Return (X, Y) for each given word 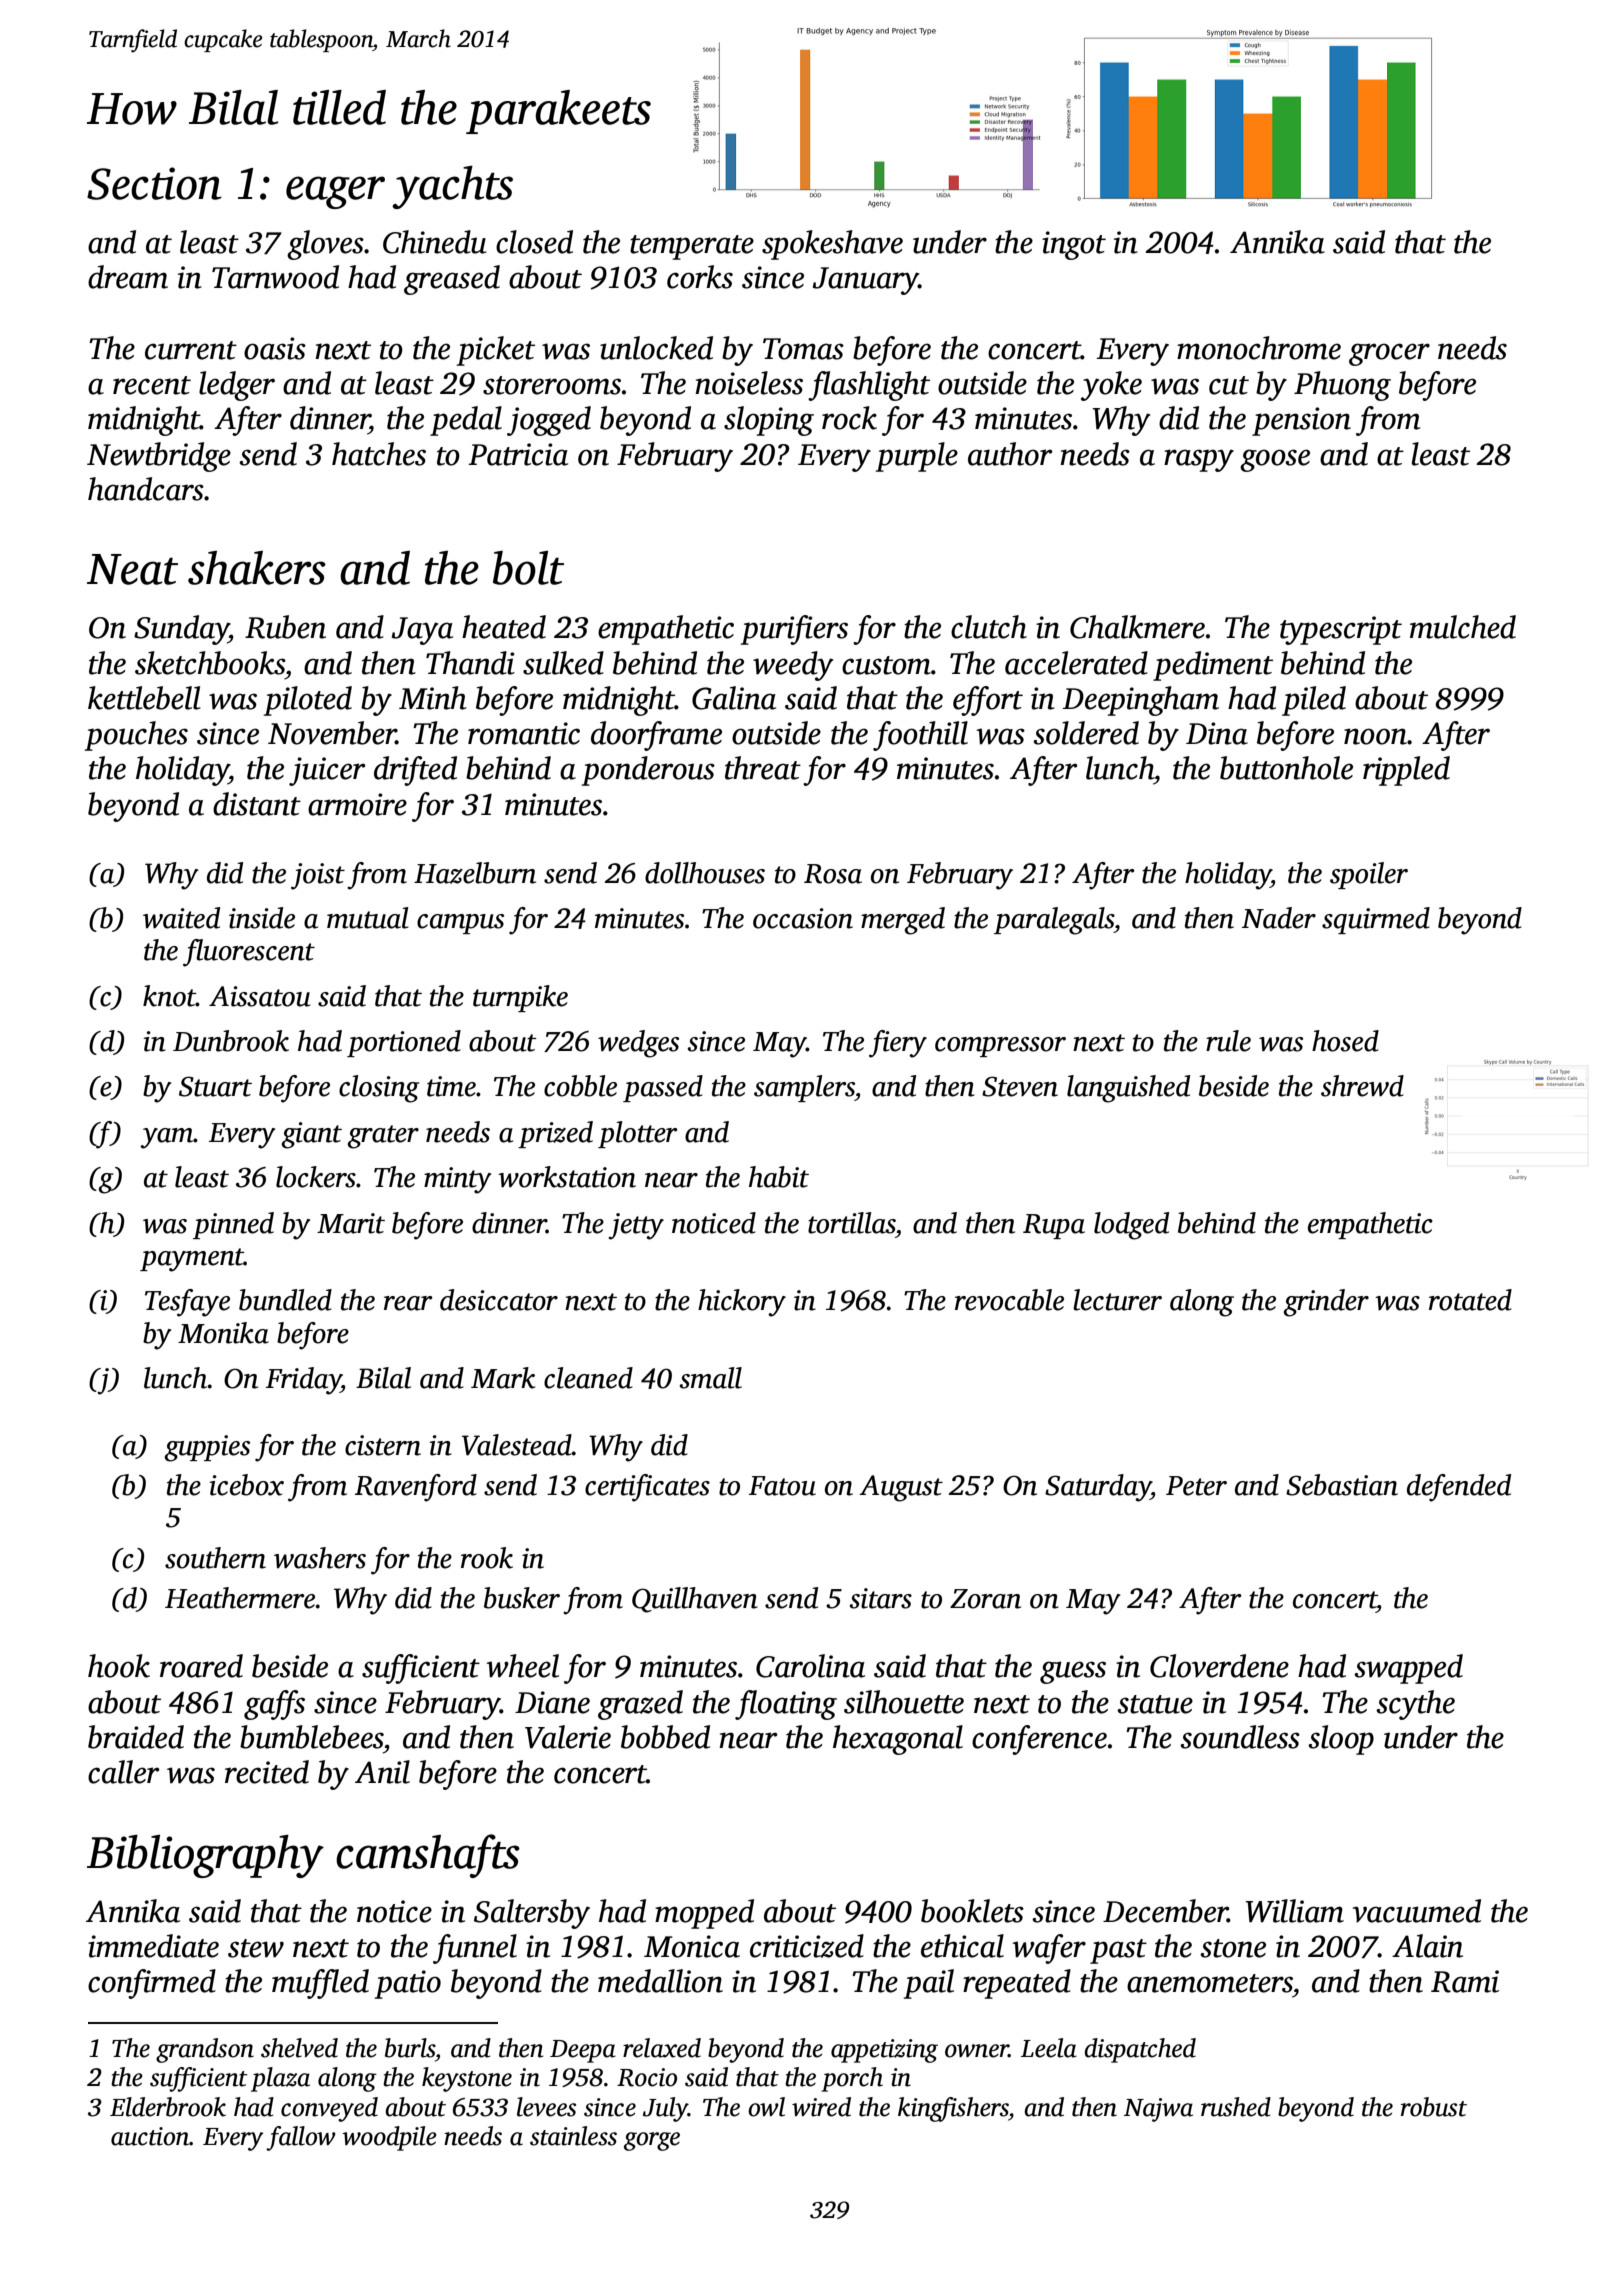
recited (267, 1772)
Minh (433, 698)
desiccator (499, 1300)
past (1118, 1951)
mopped (704, 1914)
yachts (452, 187)
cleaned (588, 1378)
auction (150, 2136)
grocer (1389, 354)
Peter (1196, 1486)
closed (534, 242)
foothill (920, 736)
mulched (1463, 627)
